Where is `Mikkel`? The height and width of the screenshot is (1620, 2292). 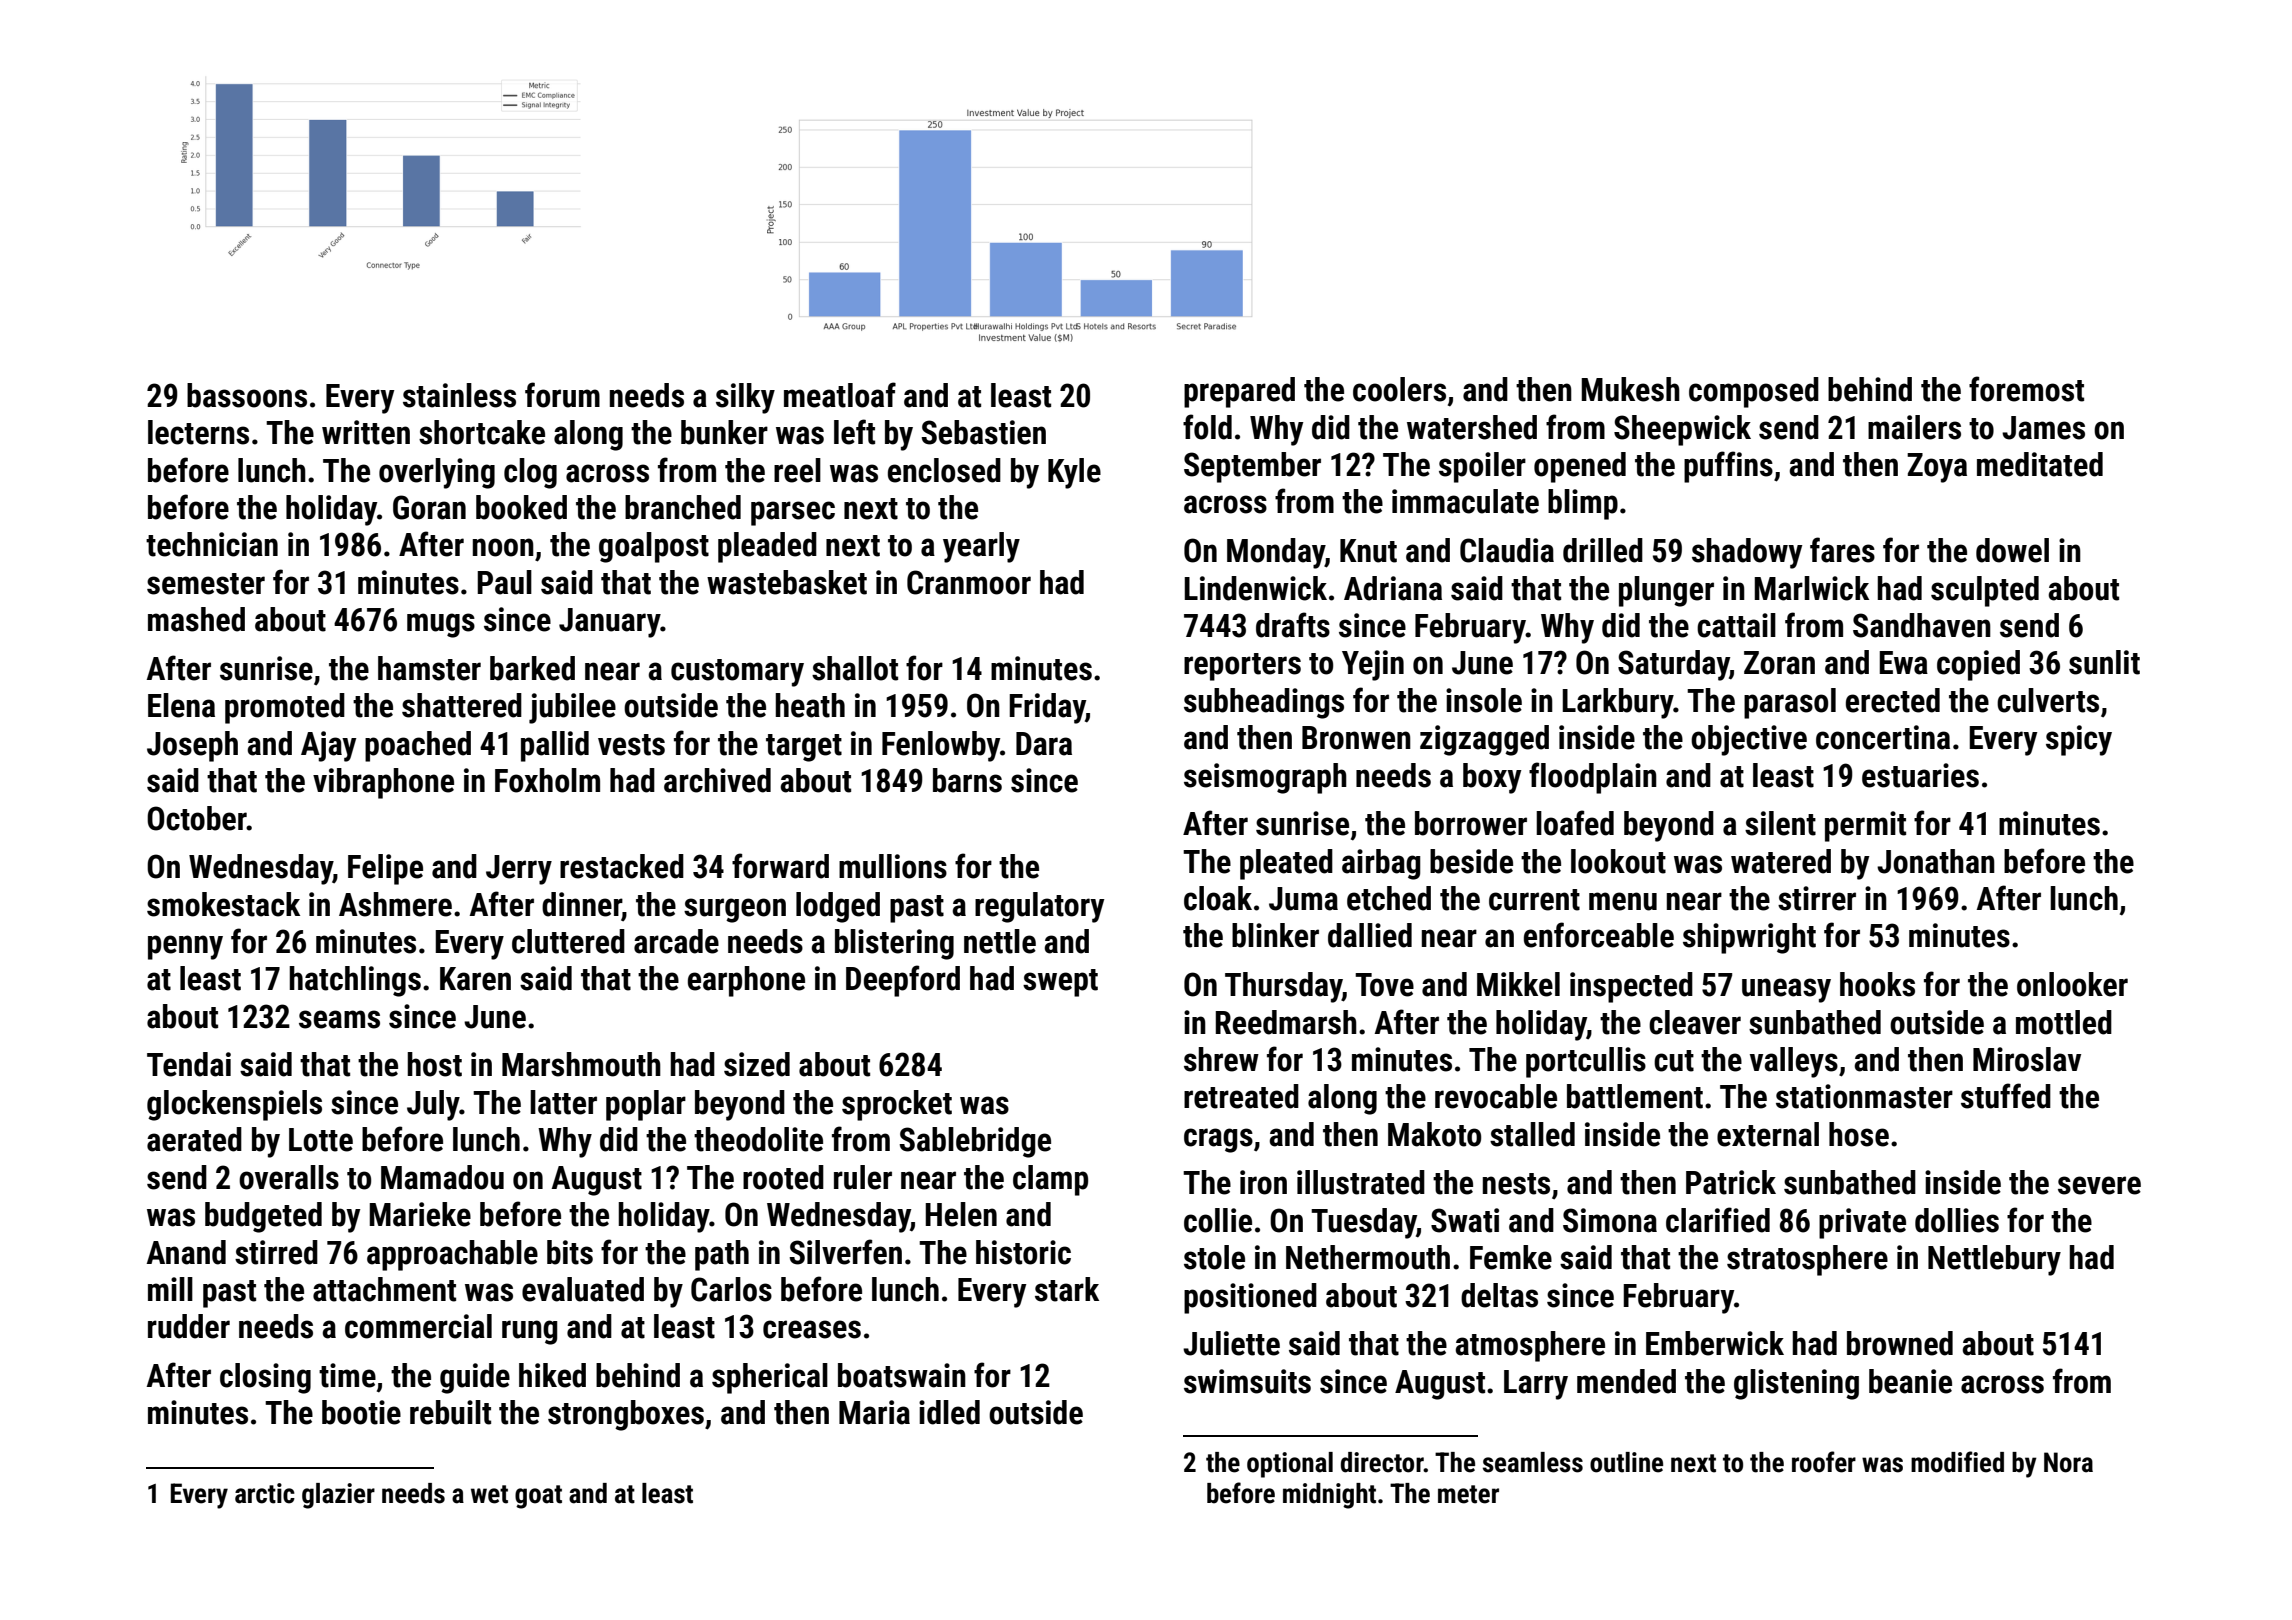 Mikkel is located at coordinates (1518, 984).
